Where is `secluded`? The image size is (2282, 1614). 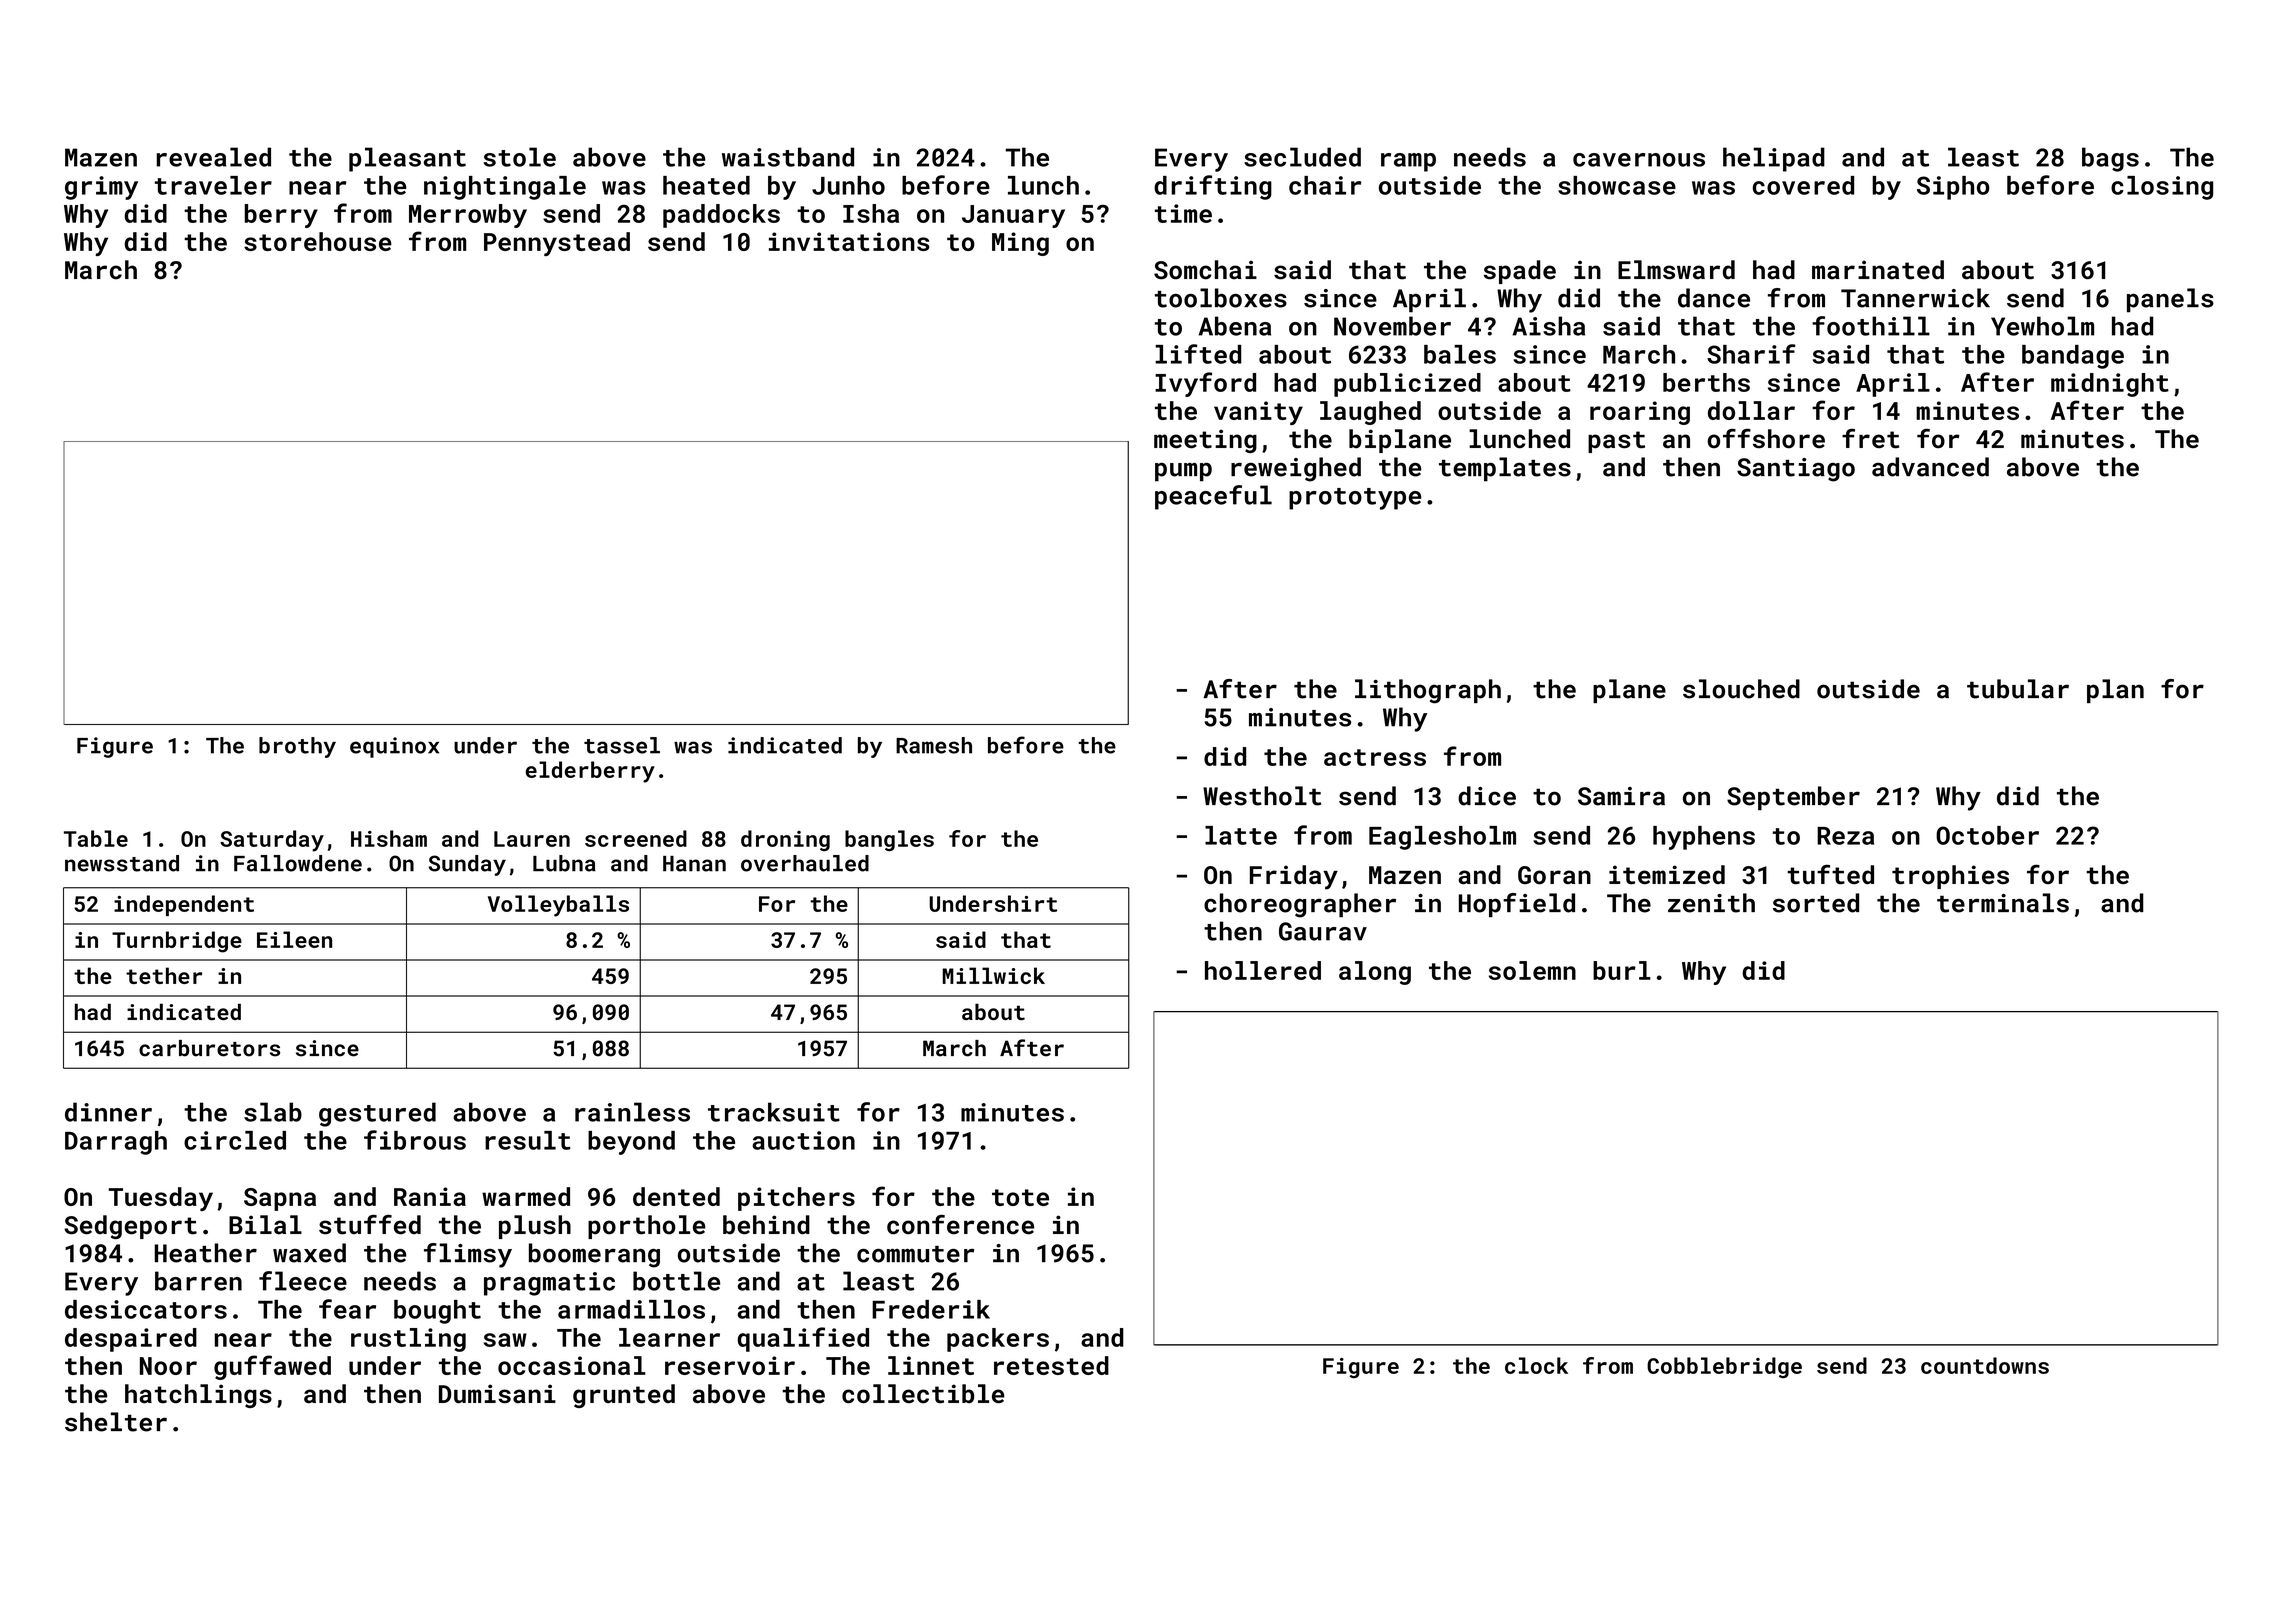 secluded is located at coordinates (1302, 157).
